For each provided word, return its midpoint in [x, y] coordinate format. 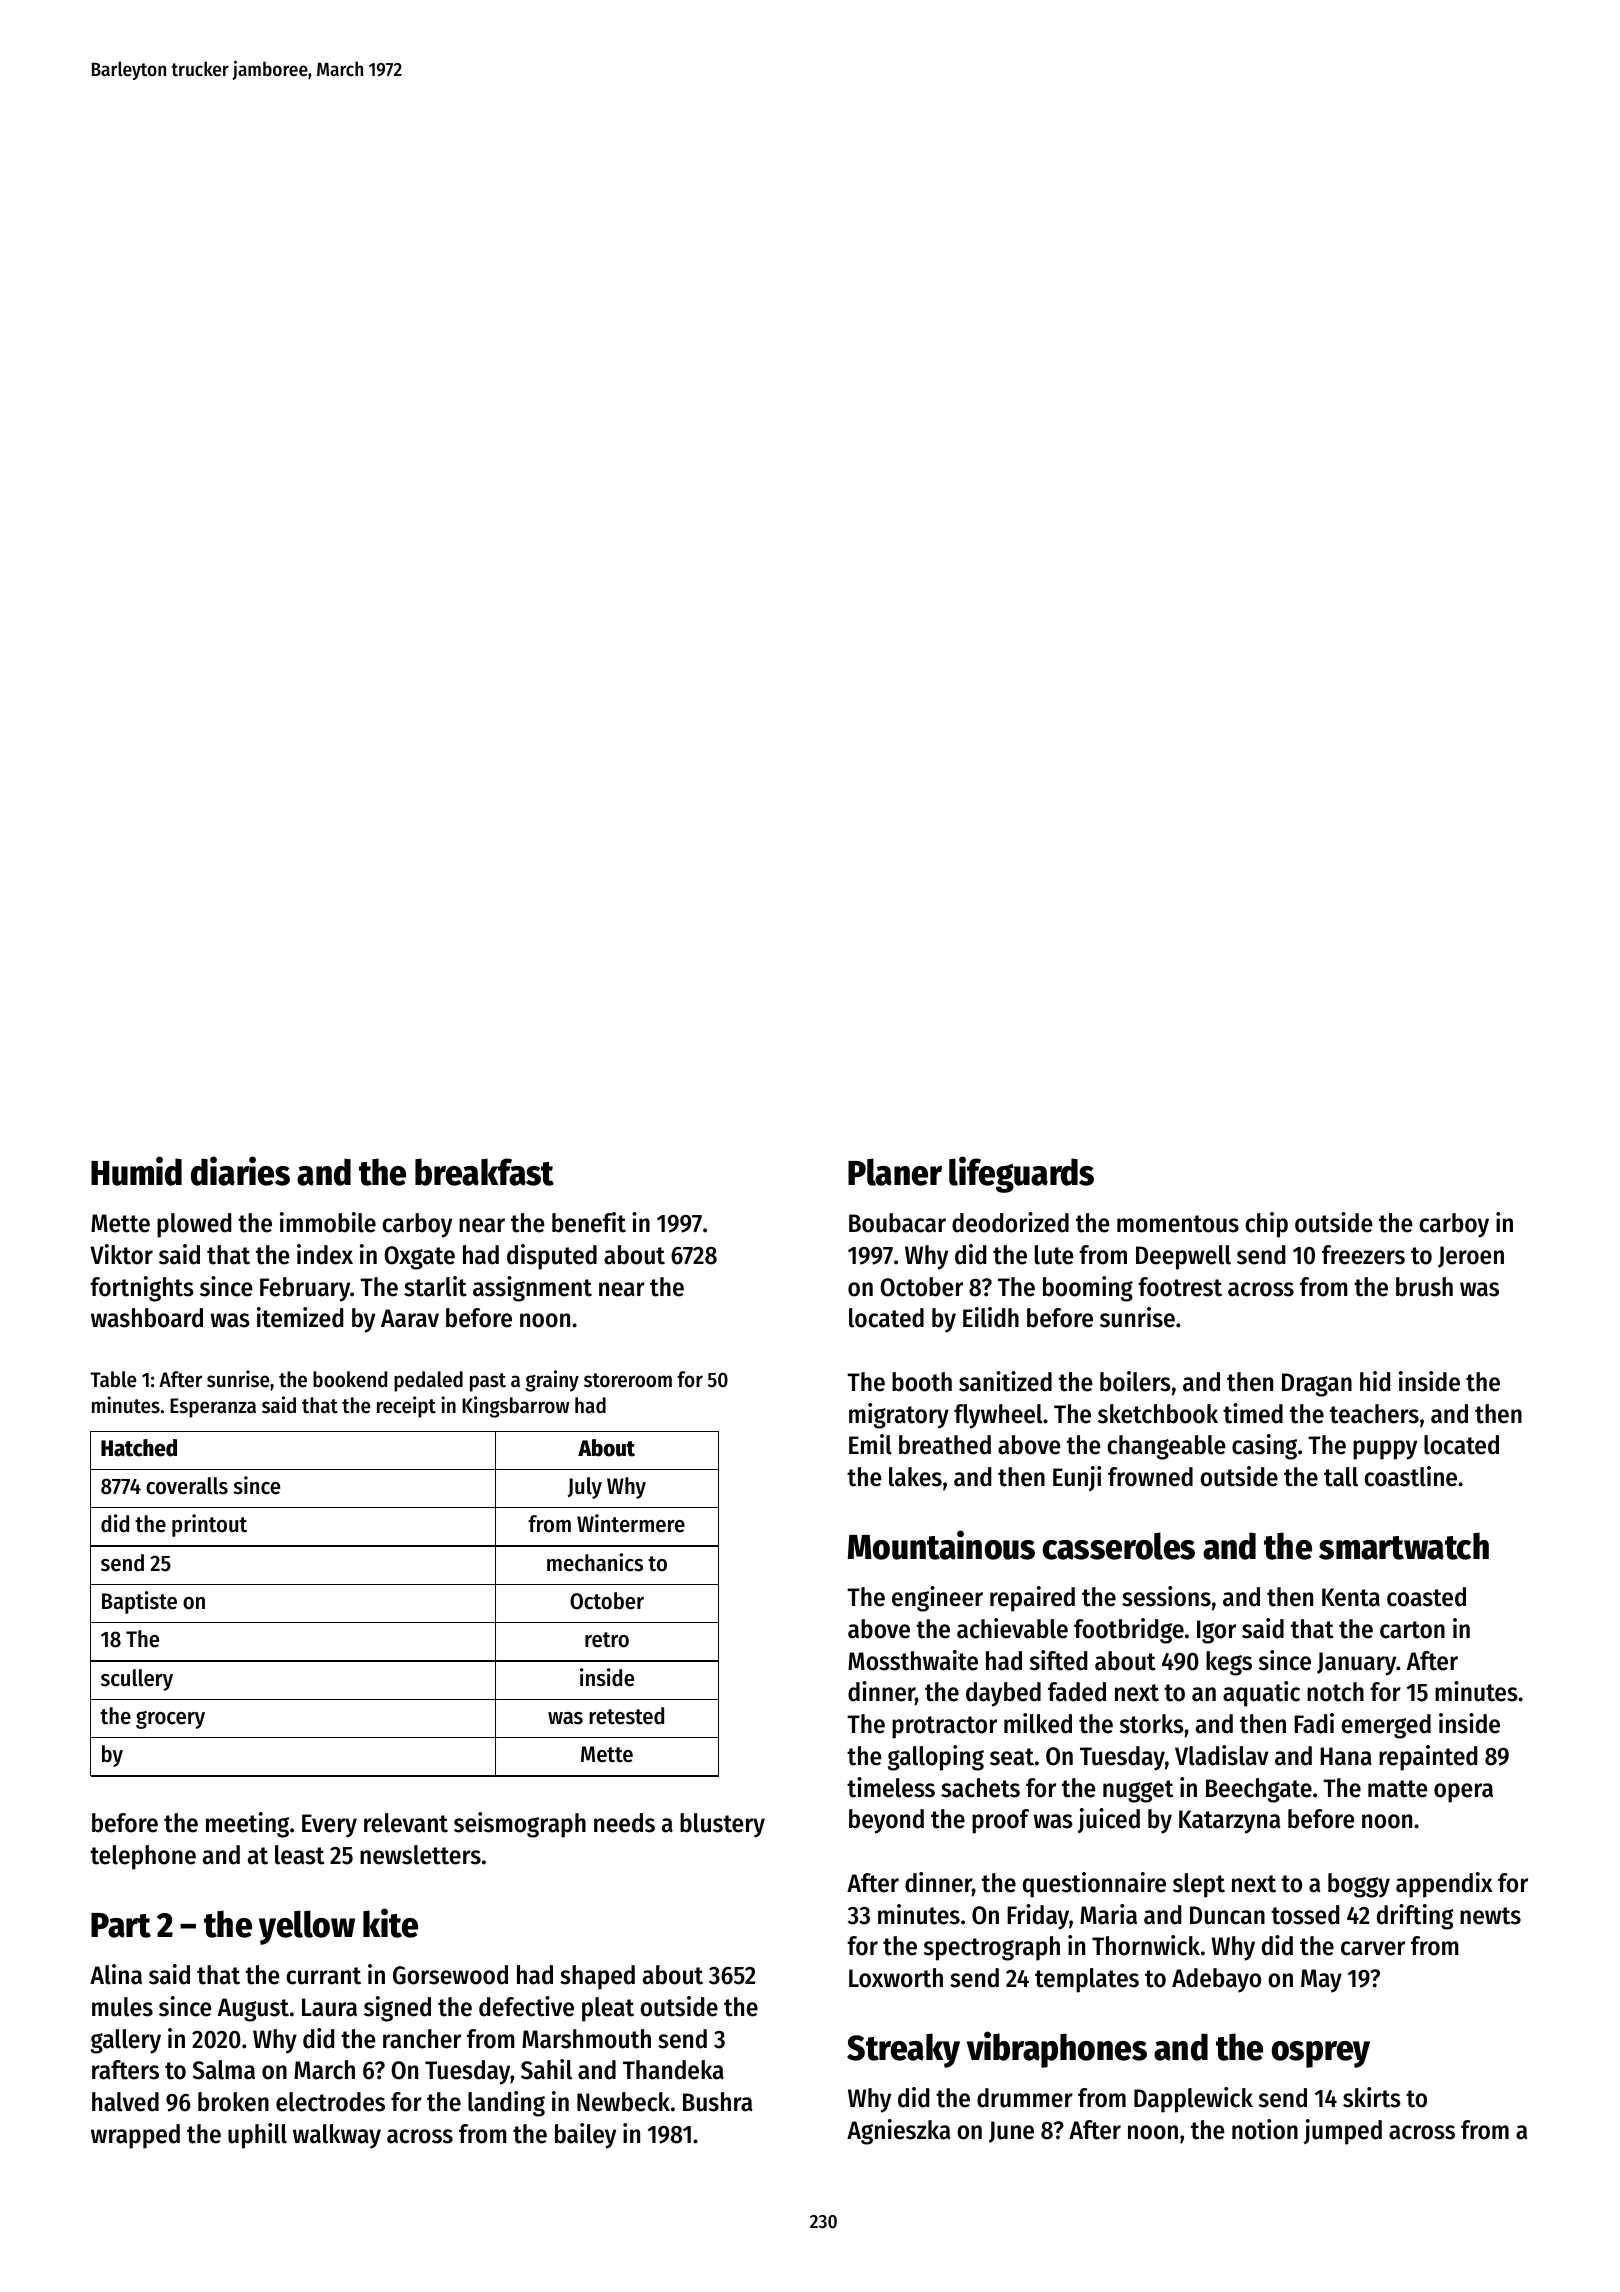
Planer [895, 1172]
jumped [1343, 2132]
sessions [1166, 1596]
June [1011, 2132]
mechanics [595, 1562]
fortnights [142, 1289]
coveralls [187, 1486]
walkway [337, 2136]
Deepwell [1183, 1257]
